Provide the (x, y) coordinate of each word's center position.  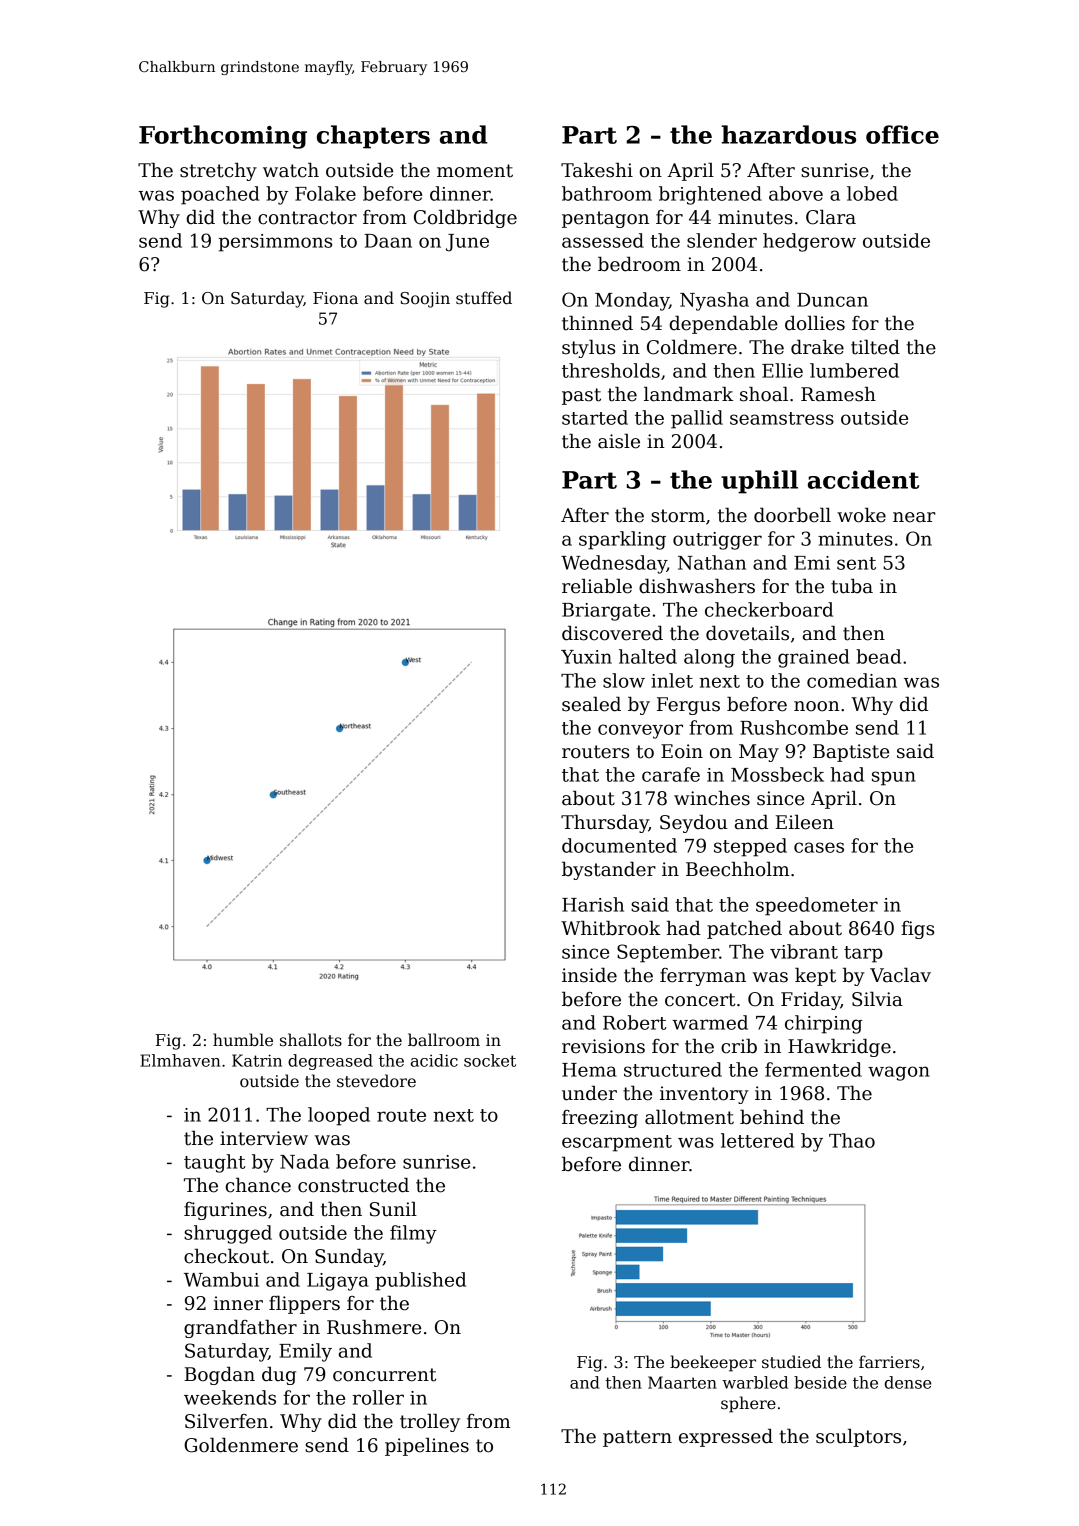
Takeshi (597, 170)
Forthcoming (223, 137)
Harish (593, 904)
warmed (710, 1022)
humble (243, 1039)
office (902, 134)
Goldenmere (241, 1445)
